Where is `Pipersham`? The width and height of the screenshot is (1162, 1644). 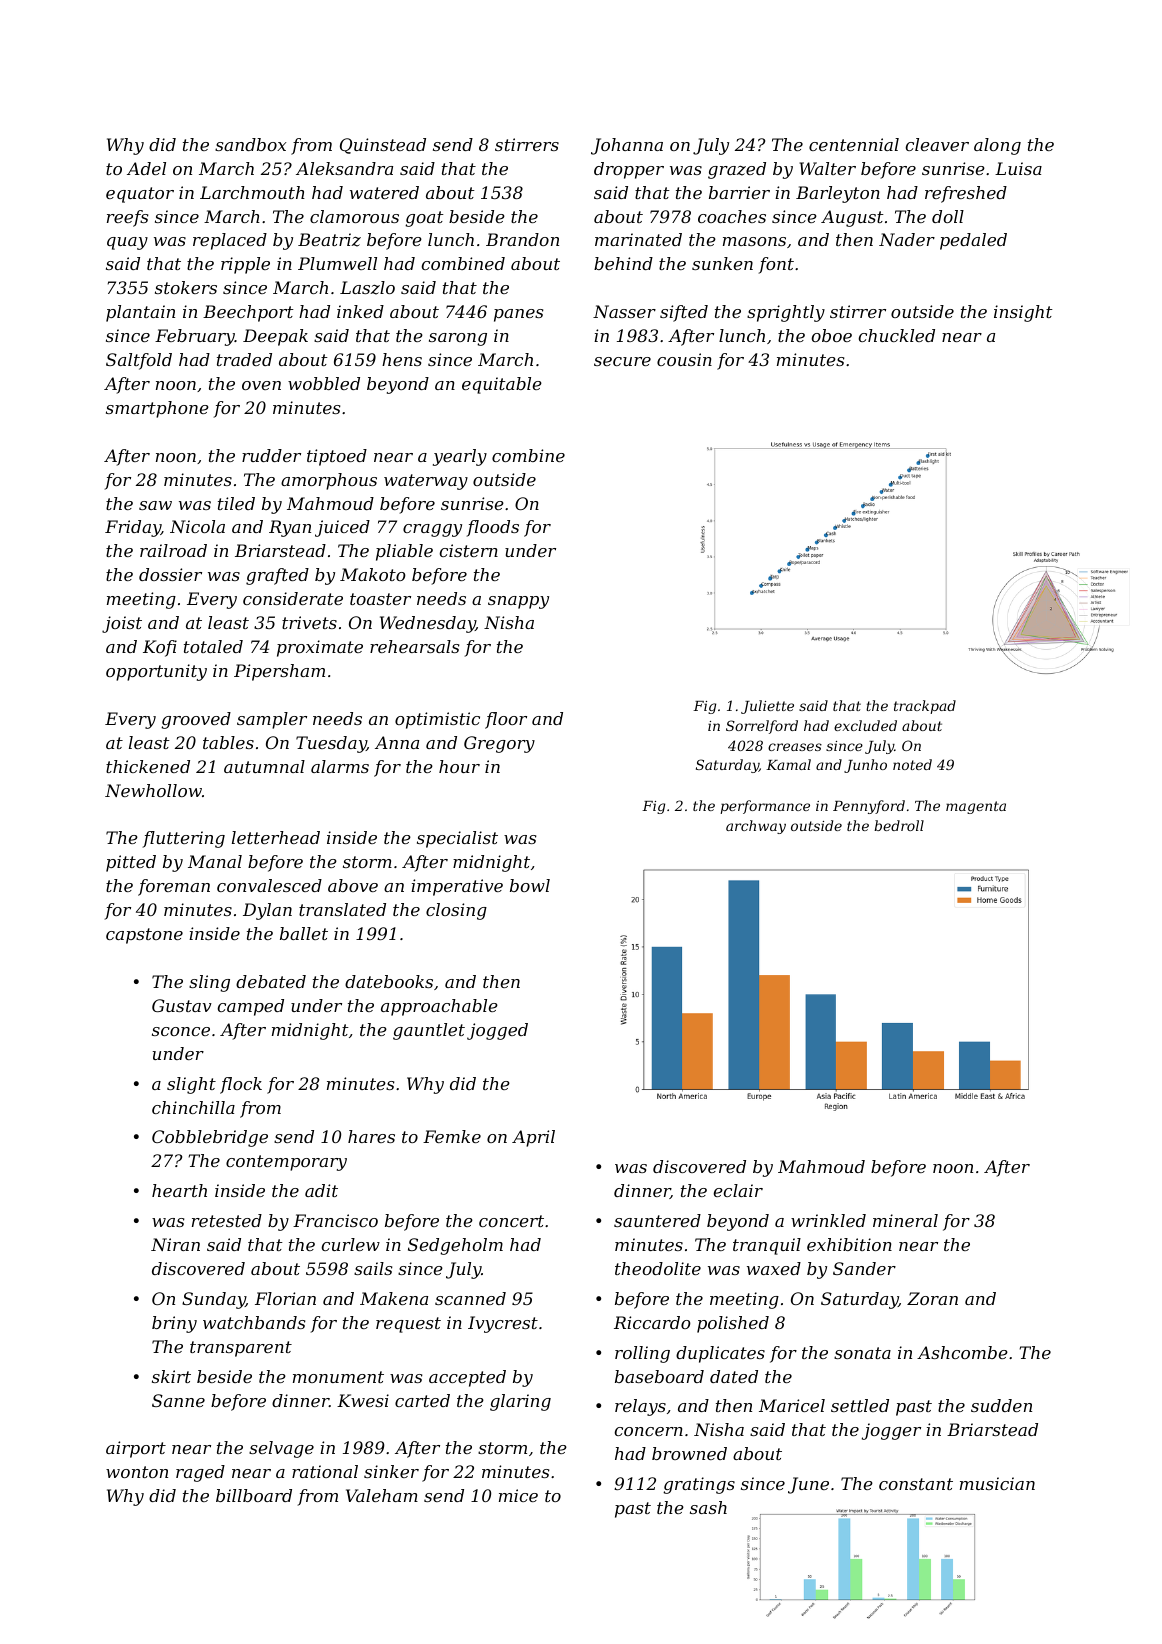 Pipersham is located at coordinates (279, 672).
